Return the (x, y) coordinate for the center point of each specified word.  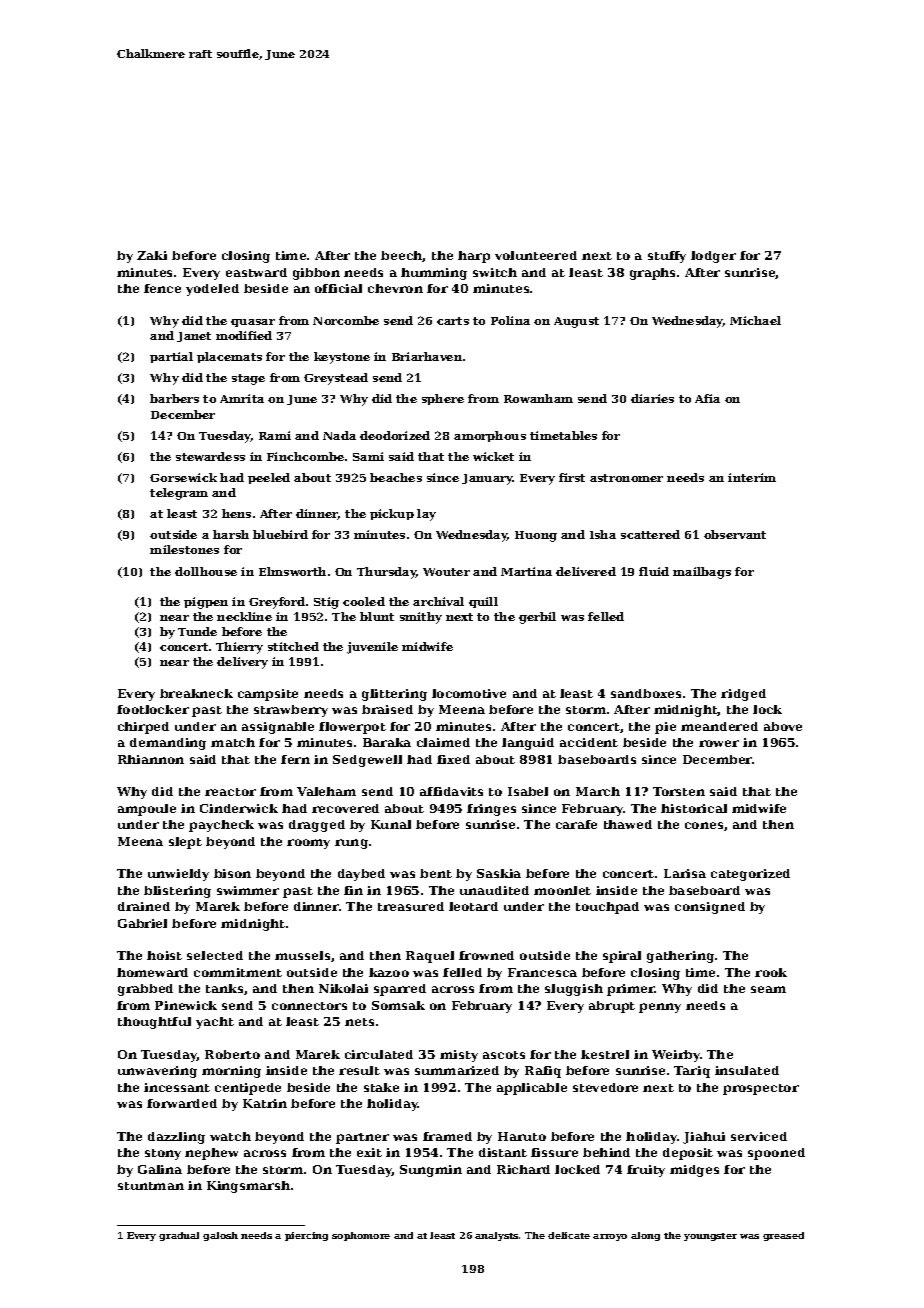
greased (783, 1236)
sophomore (361, 1236)
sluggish (574, 990)
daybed (361, 875)
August (576, 322)
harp (474, 257)
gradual (179, 1236)
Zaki (152, 255)
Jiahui (704, 1138)
